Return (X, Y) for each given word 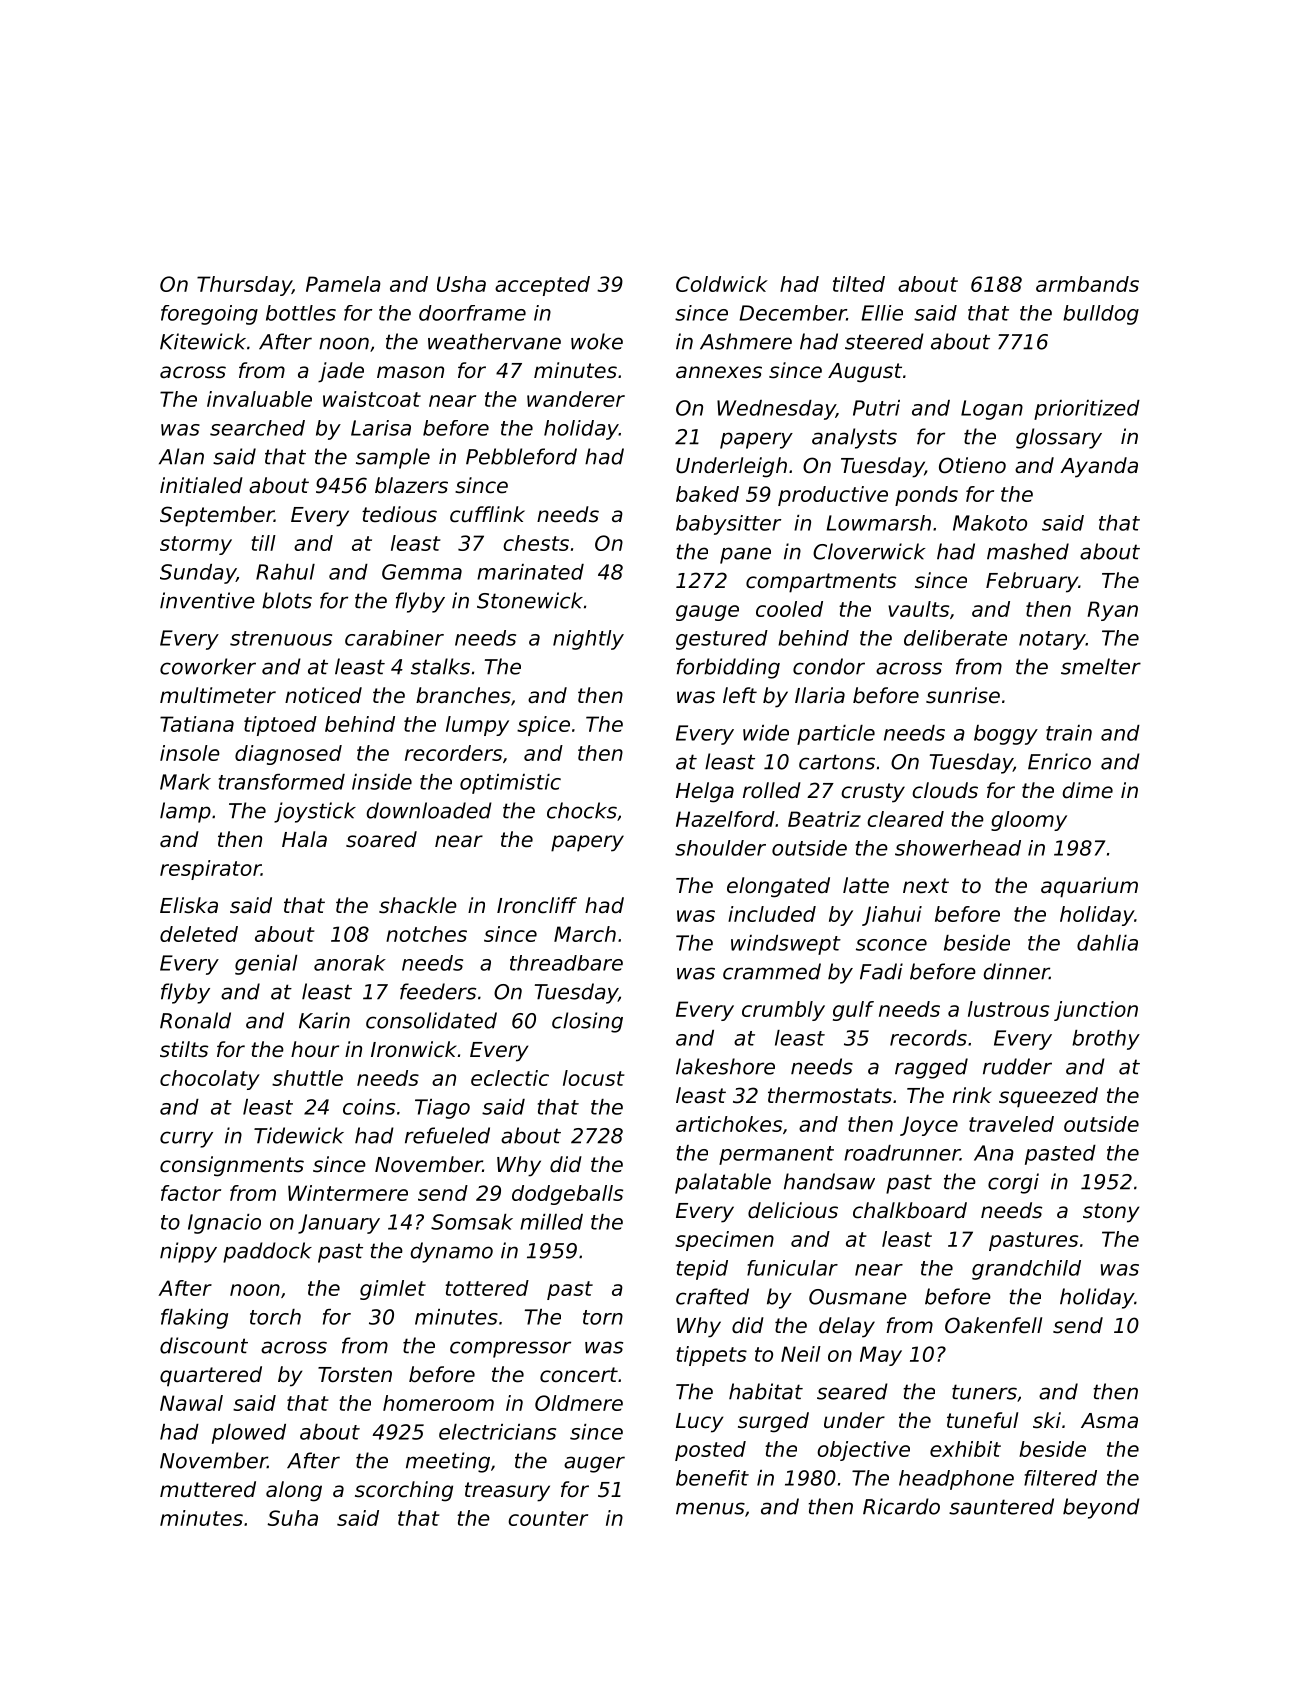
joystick (315, 812)
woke (597, 341)
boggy (1006, 735)
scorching (404, 1491)
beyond (1101, 1508)
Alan (181, 456)
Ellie (882, 313)
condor (829, 666)
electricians (497, 1432)
